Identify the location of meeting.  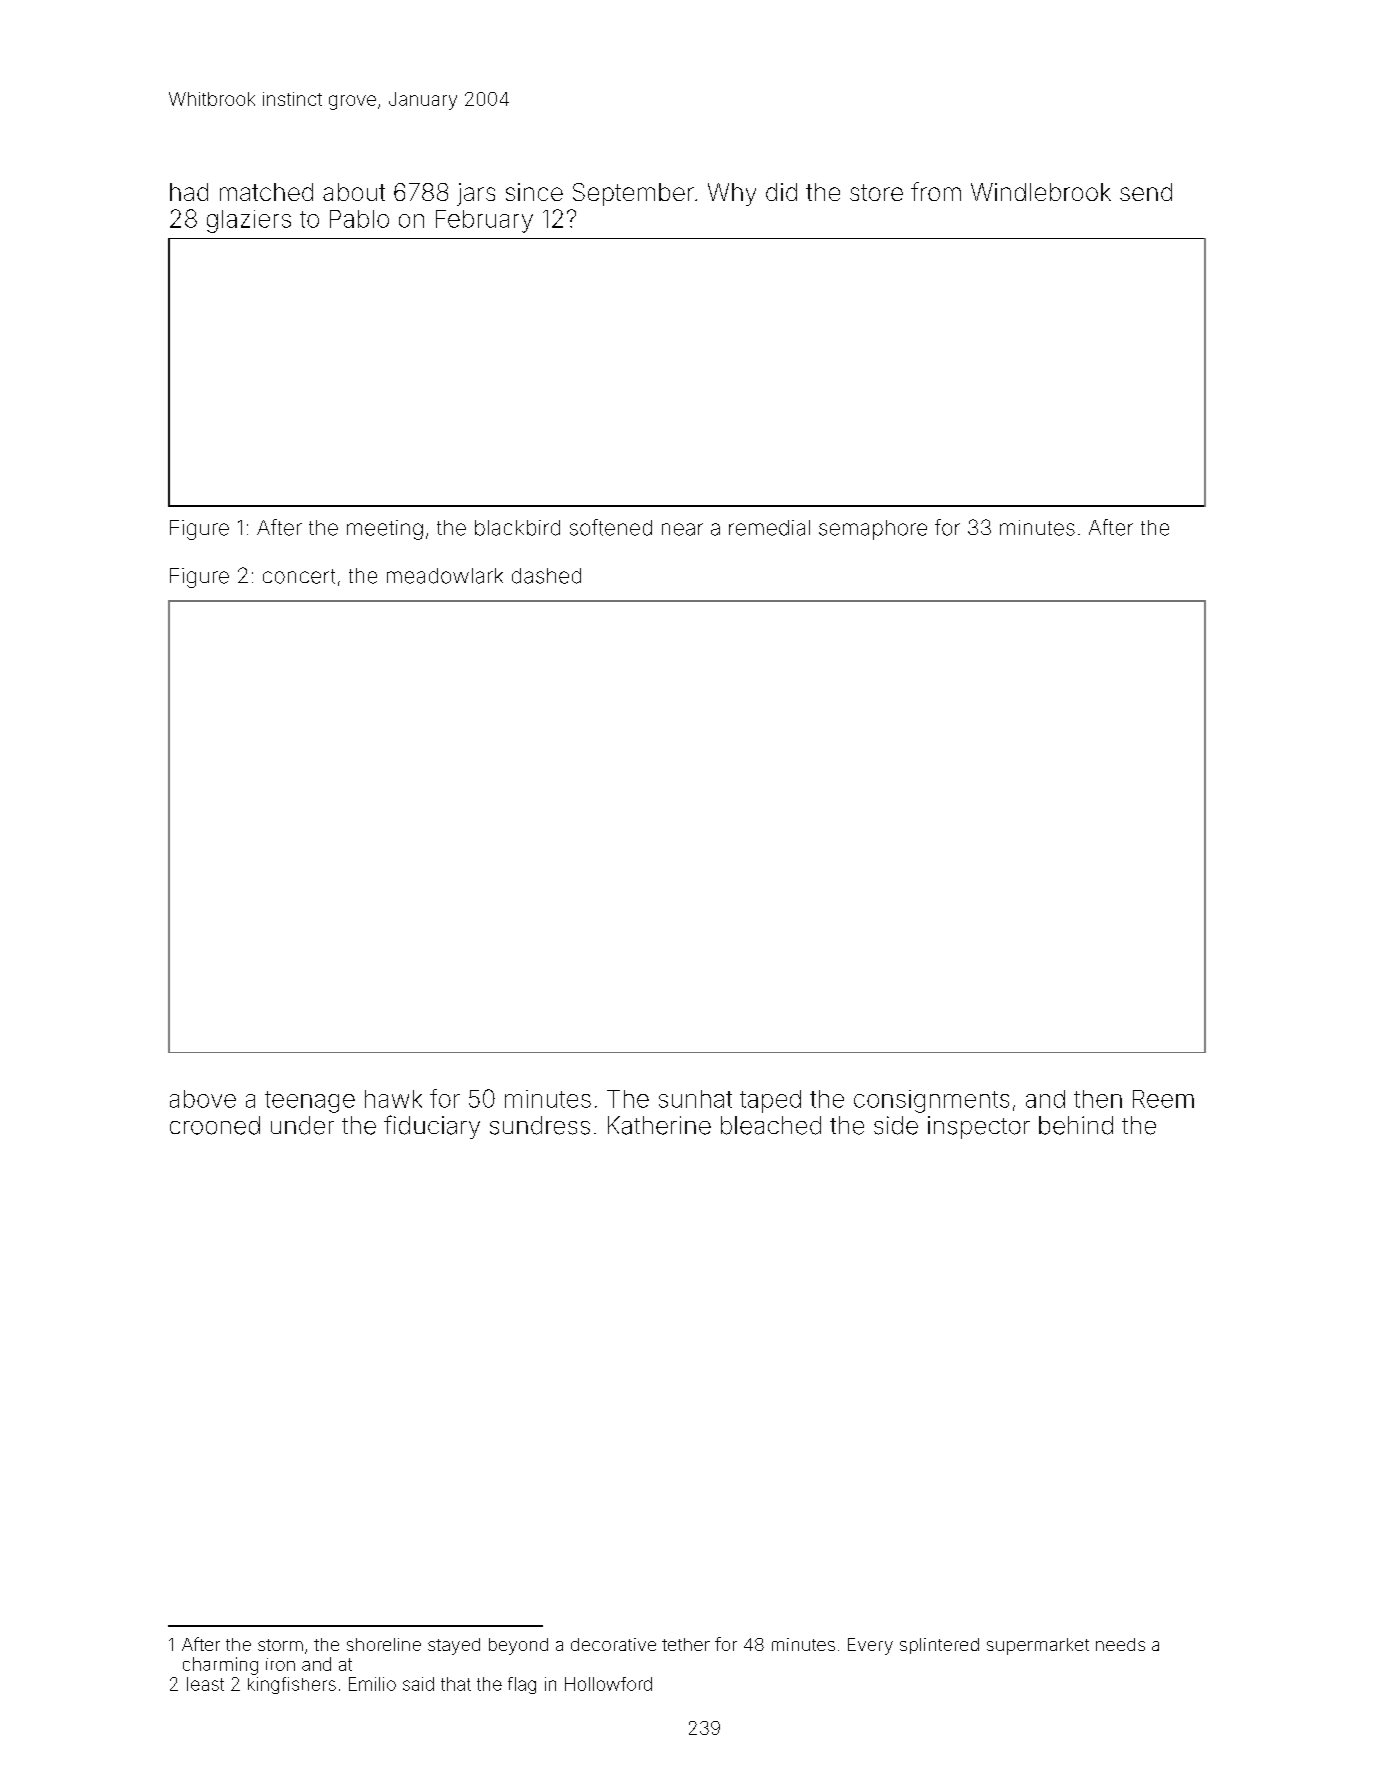
(385, 530).
